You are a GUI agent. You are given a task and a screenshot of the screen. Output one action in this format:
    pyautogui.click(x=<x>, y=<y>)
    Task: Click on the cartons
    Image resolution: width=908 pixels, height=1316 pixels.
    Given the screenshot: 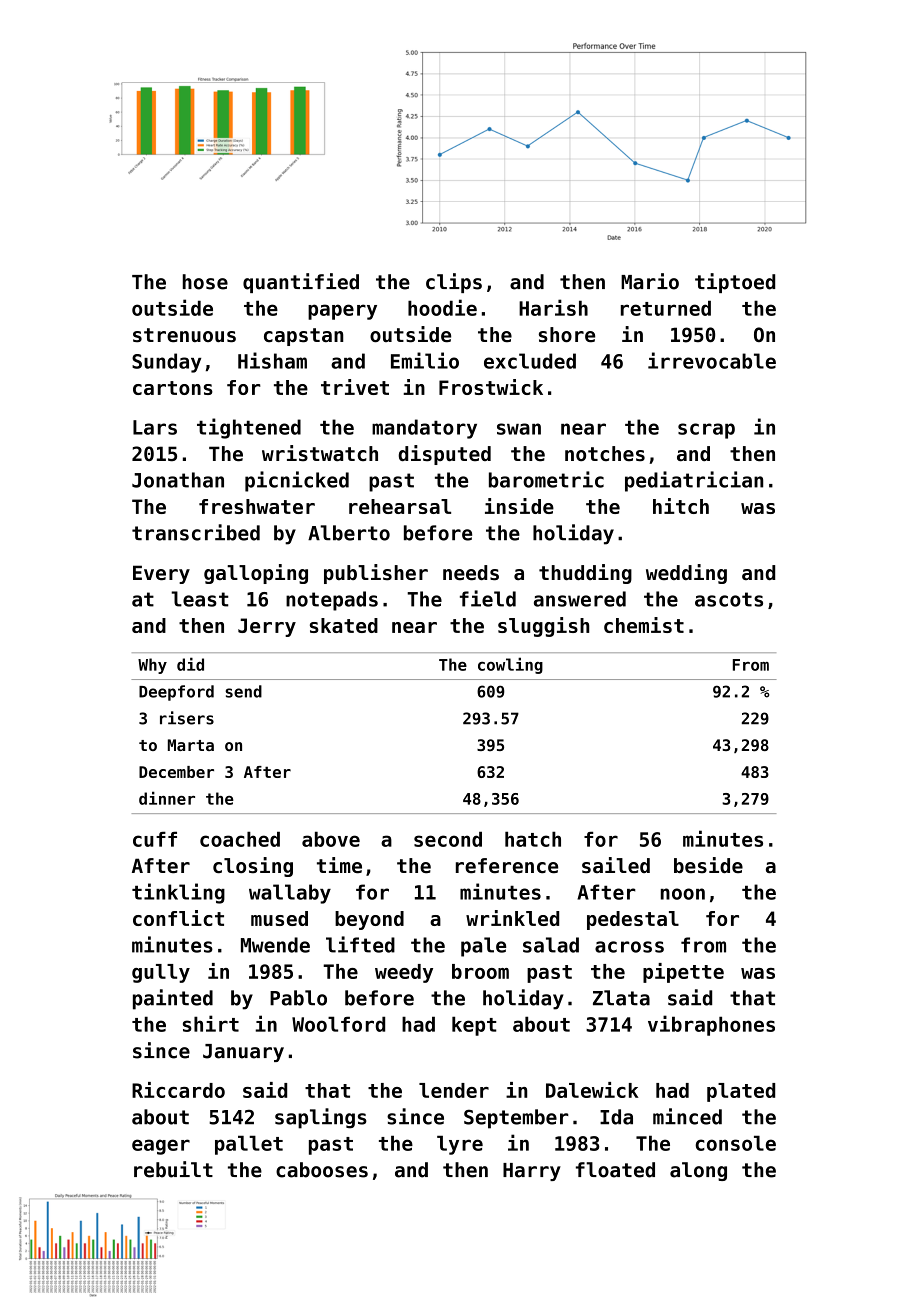 What is the action you would take?
    pyautogui.click(x=173, y=388)
